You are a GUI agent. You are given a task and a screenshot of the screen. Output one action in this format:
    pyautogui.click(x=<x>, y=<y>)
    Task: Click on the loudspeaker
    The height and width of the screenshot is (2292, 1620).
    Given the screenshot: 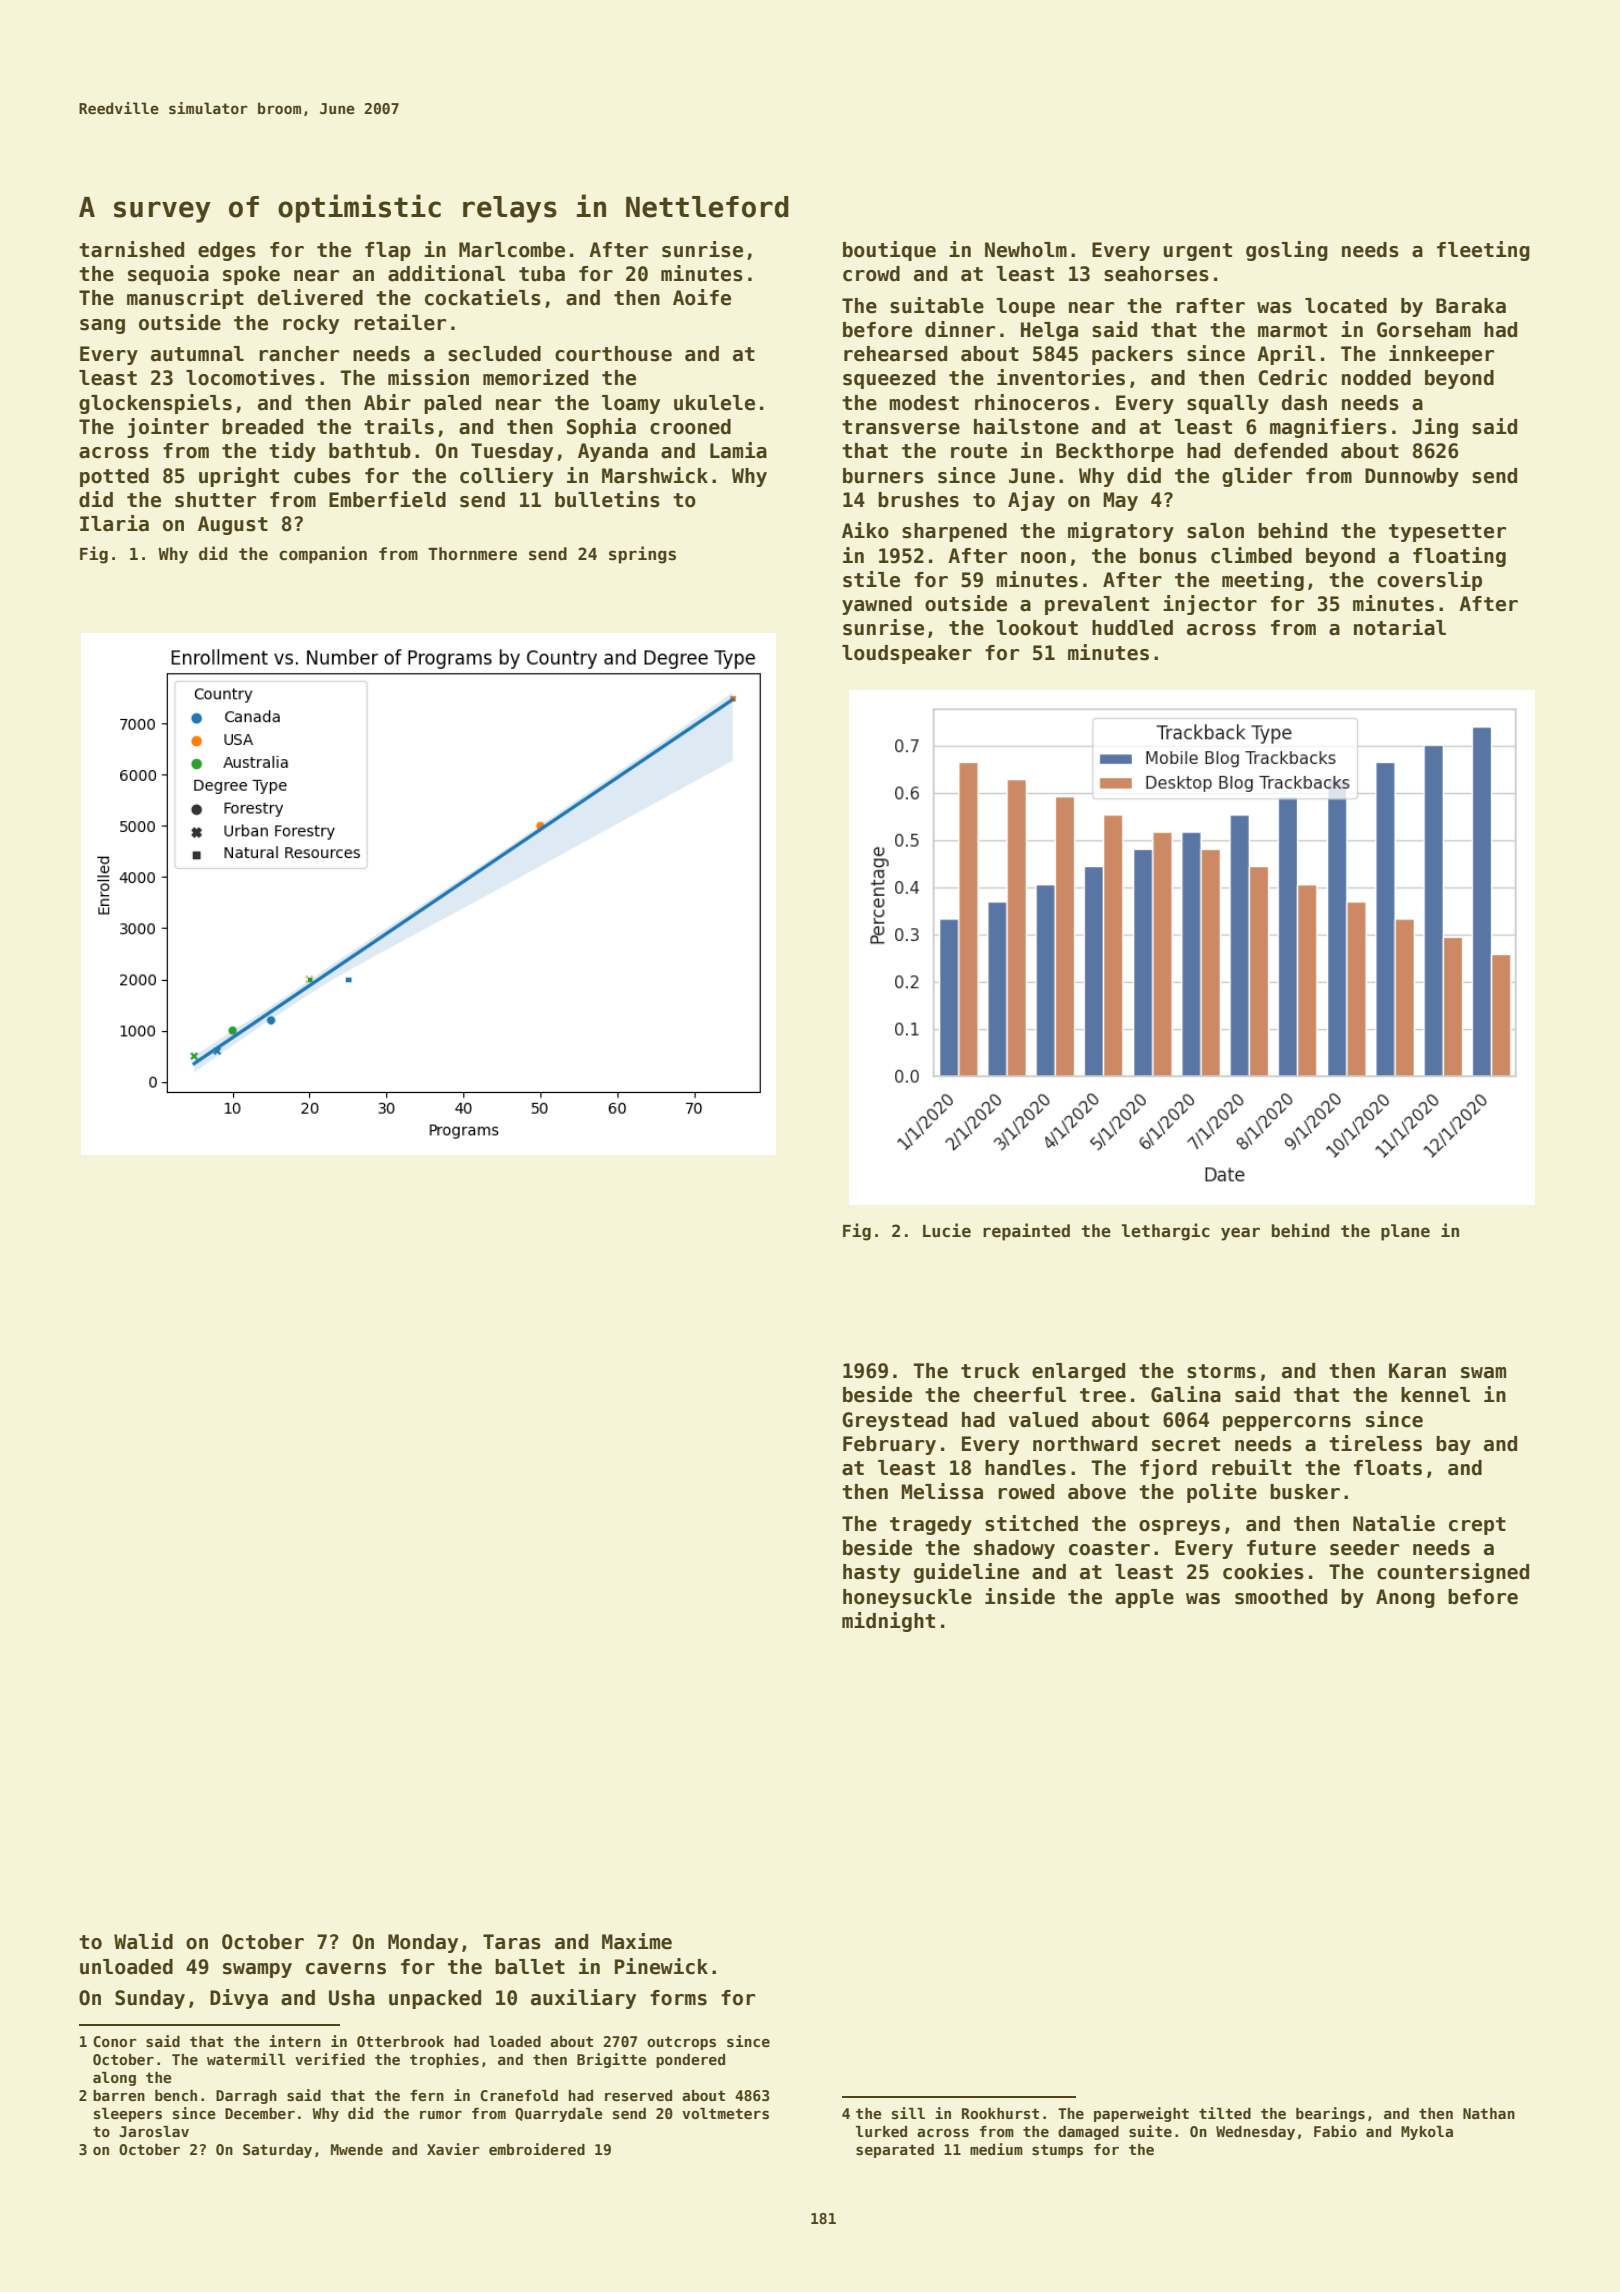 What is the action you would take?
    pyautogui.click(x=907, y=654)
